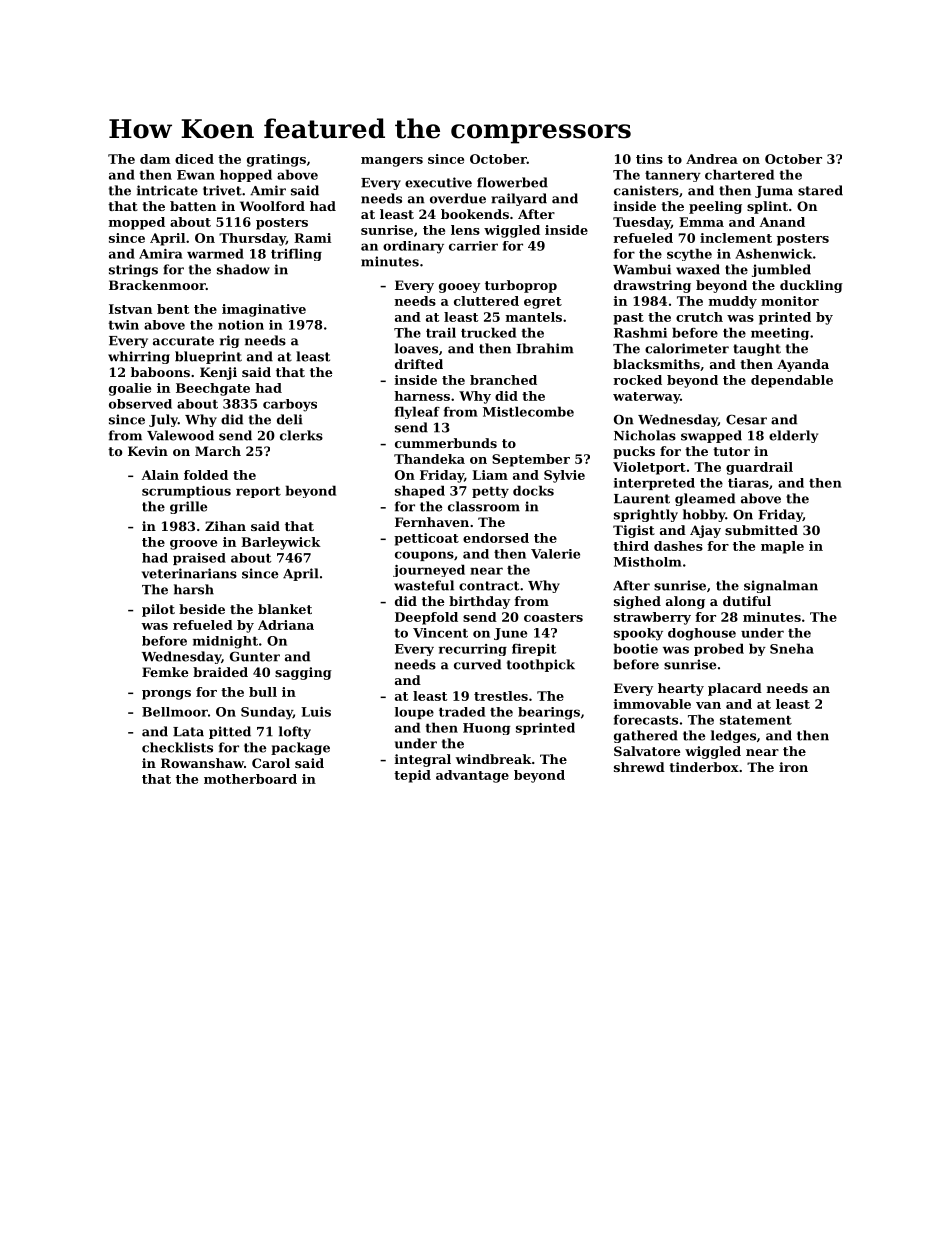  What do you see at coordinates (392, 162) in the document?
I see `mangers` at bounding box center [392, 162].
